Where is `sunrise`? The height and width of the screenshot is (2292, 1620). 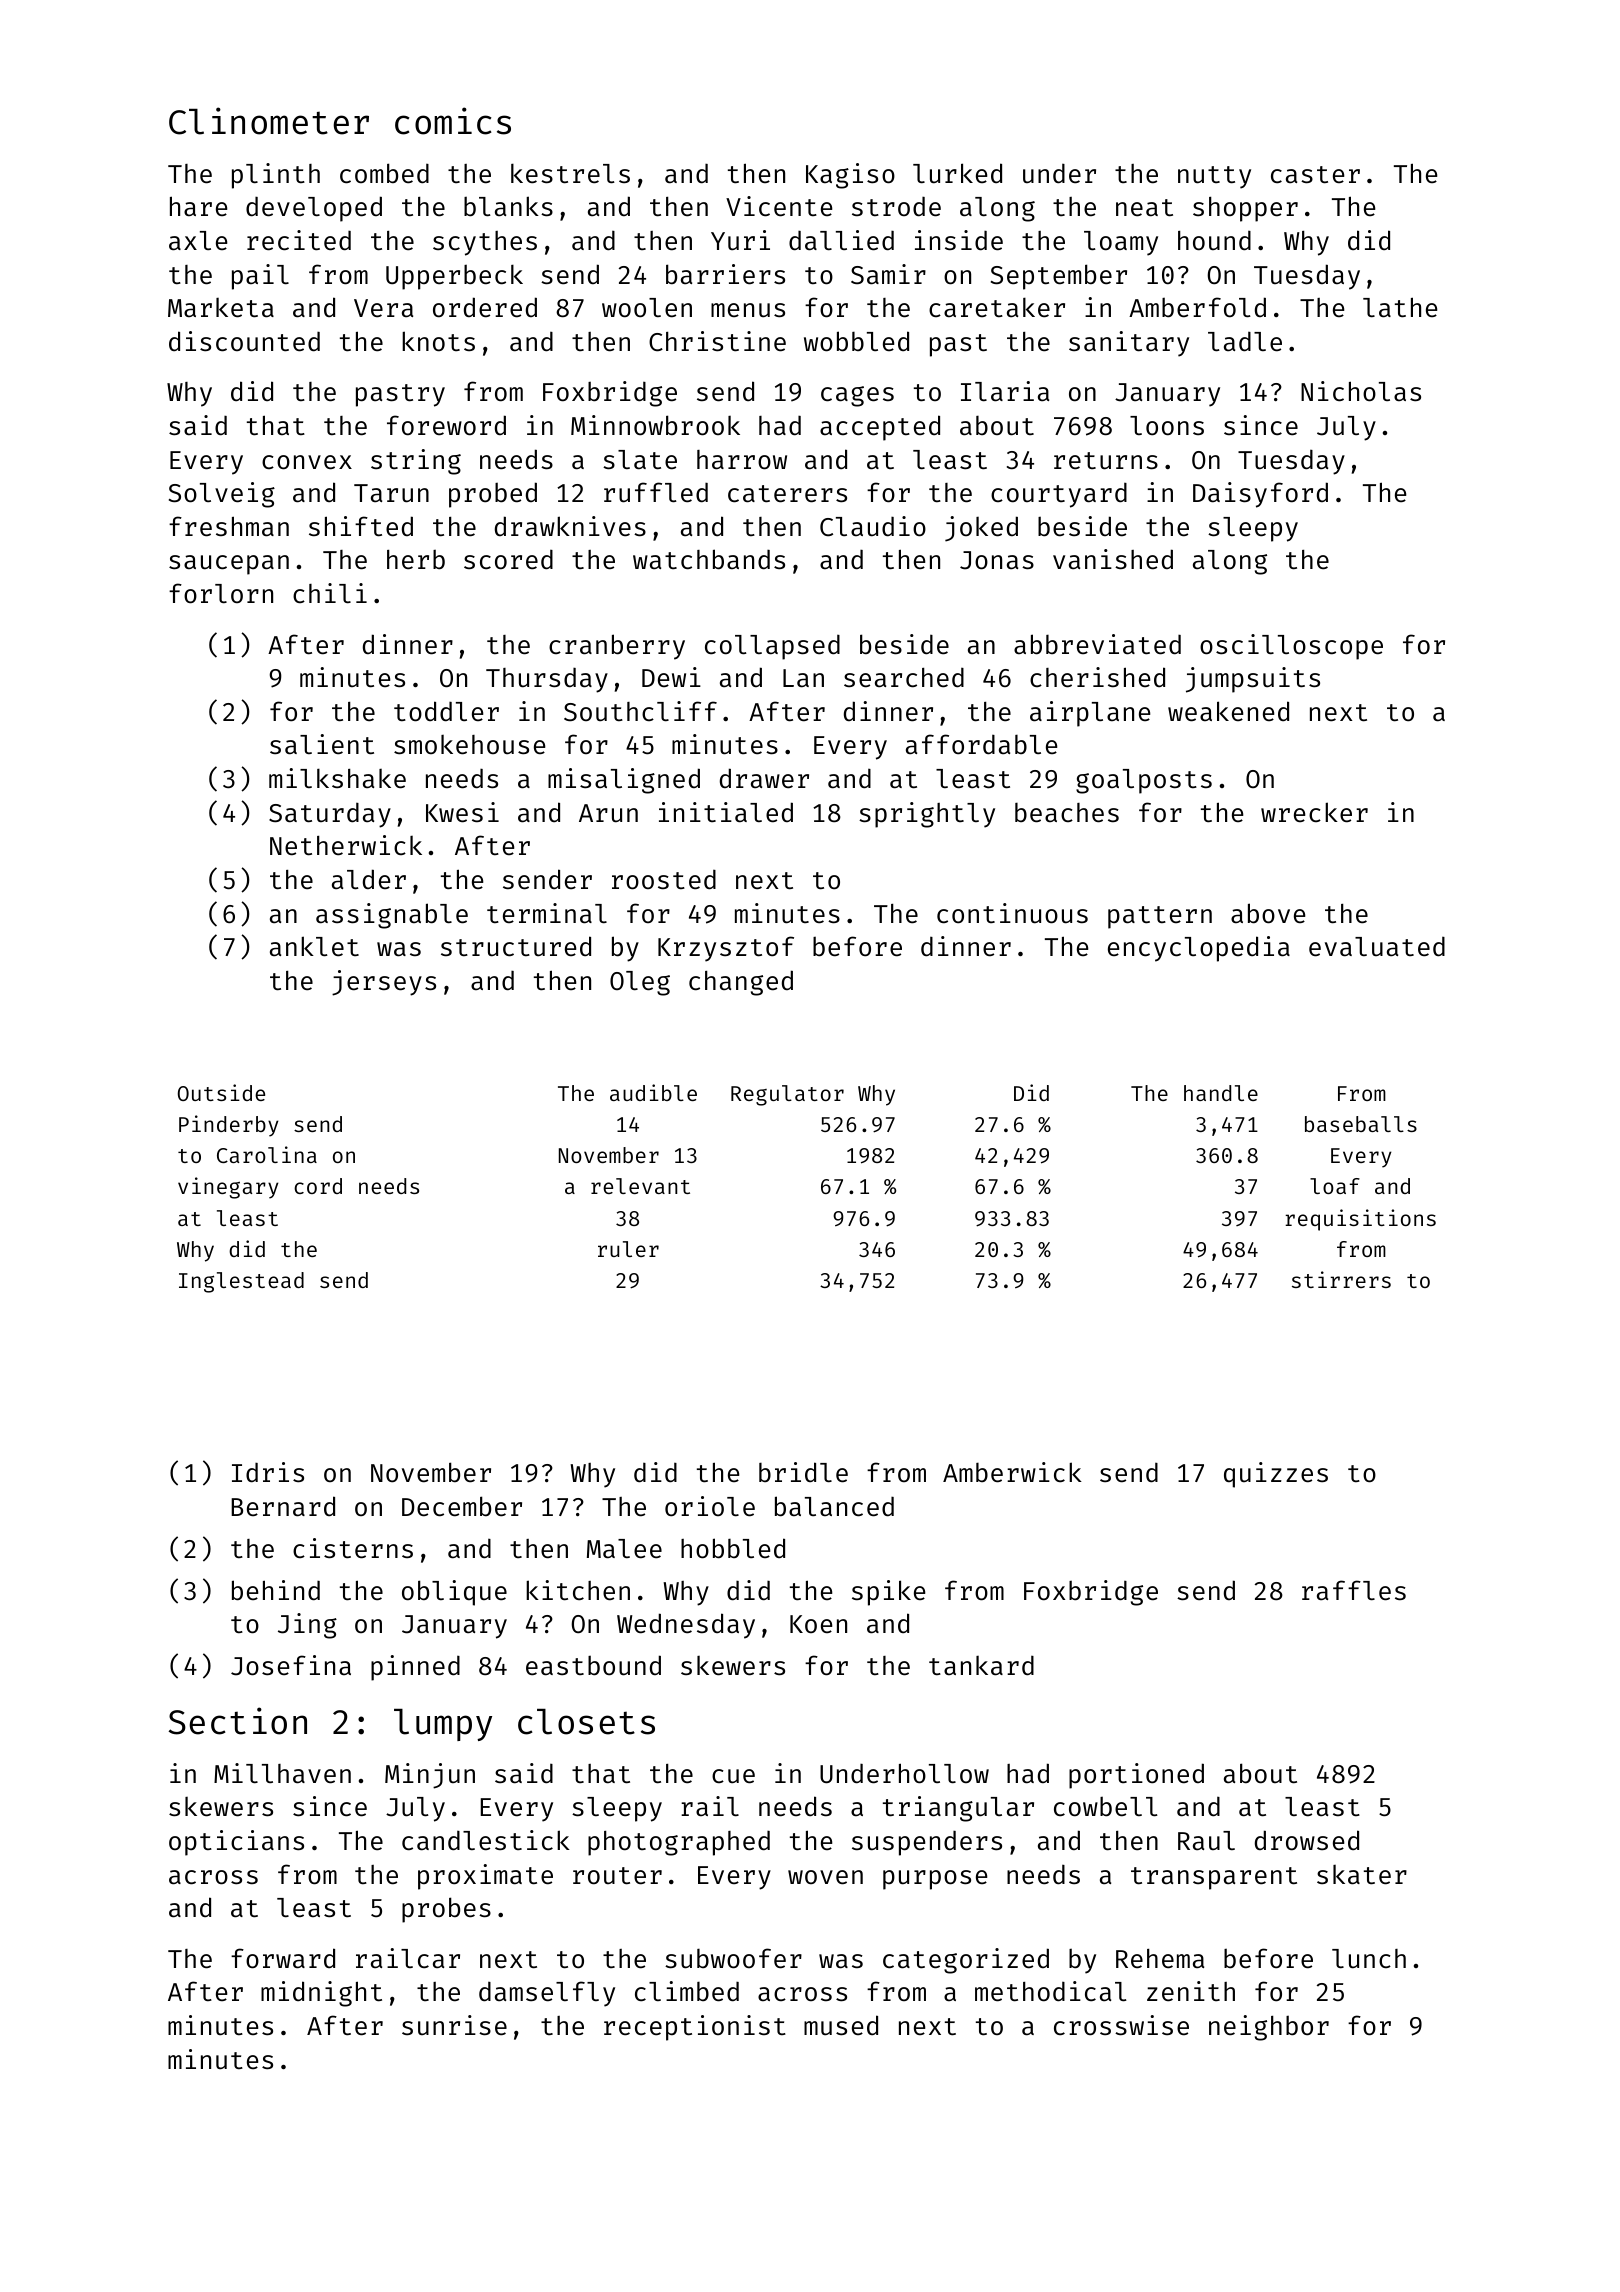
sunrise is located at coordinates (454, 2025).
